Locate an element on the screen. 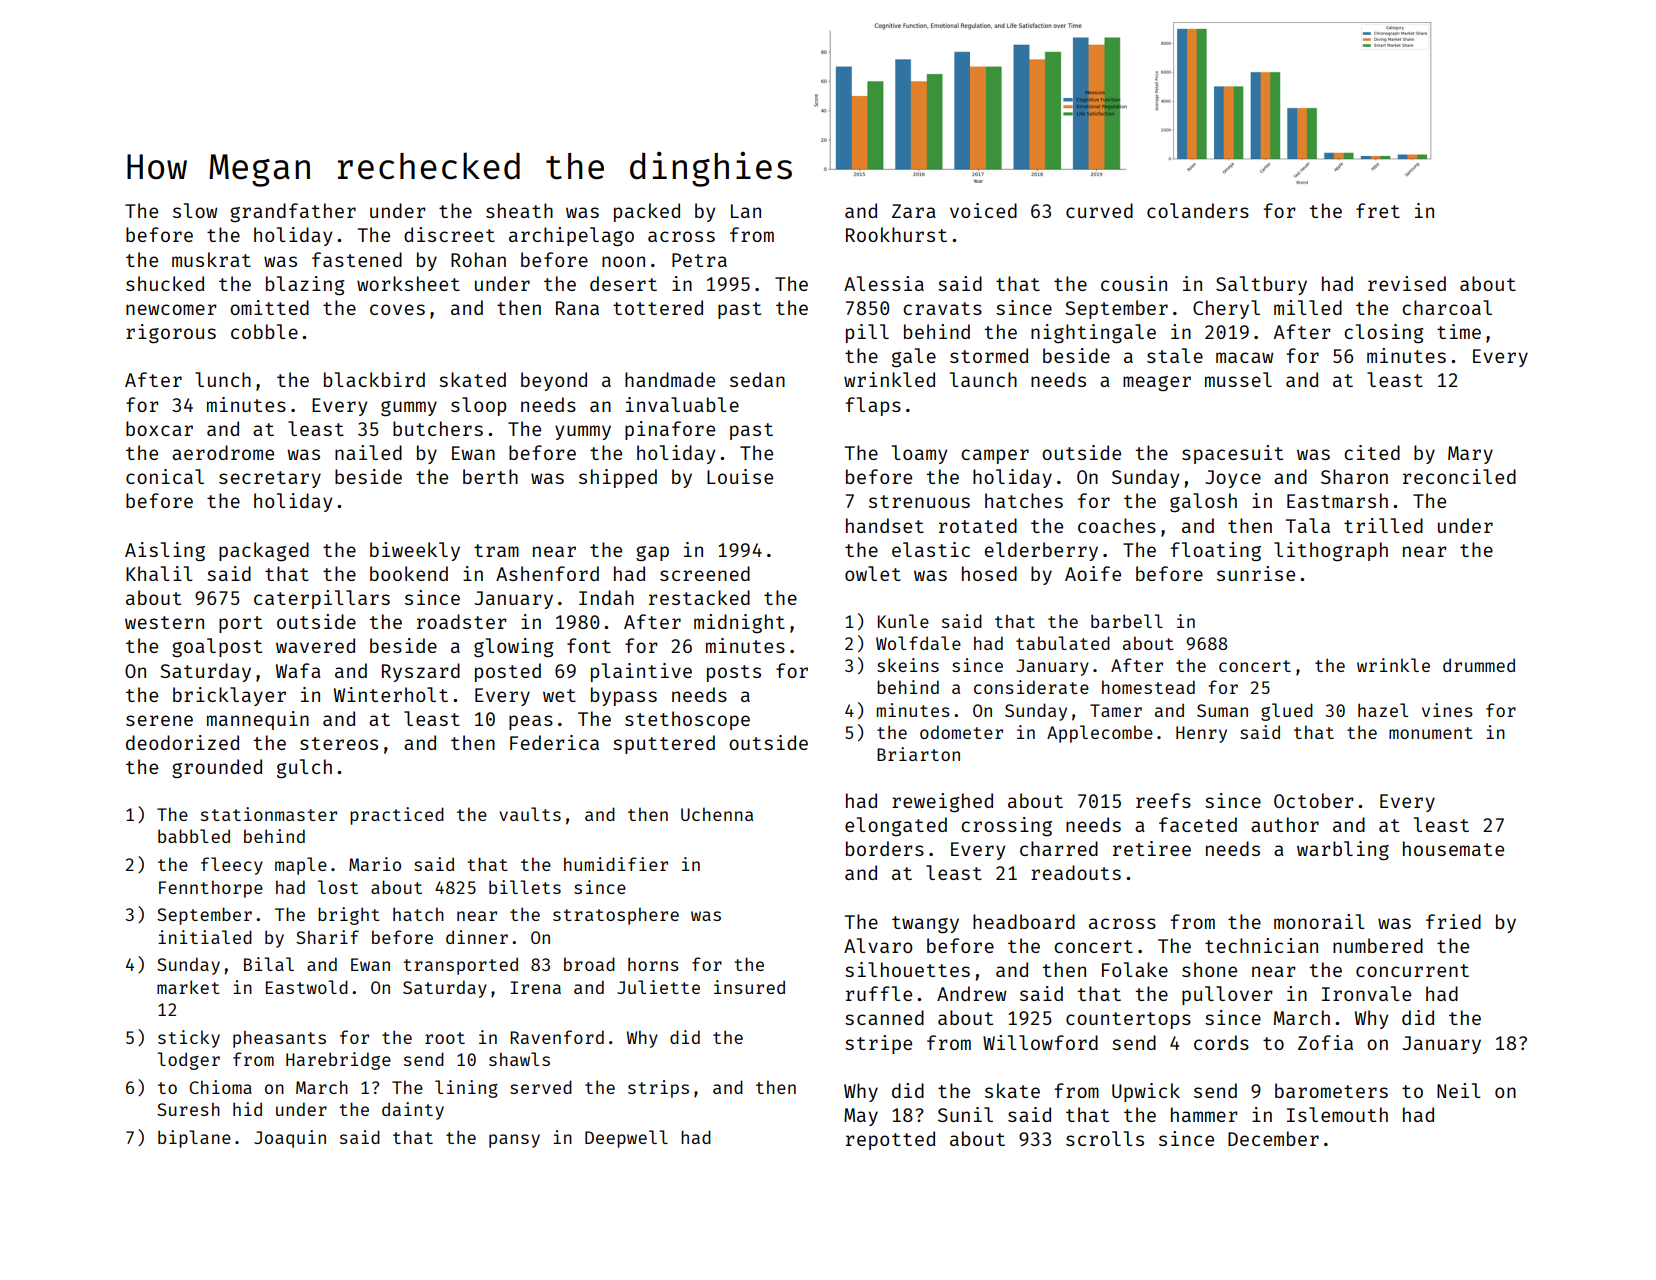 This screenshot has width=1656, height=1280. grounded is located at coordinates (217, 768).
